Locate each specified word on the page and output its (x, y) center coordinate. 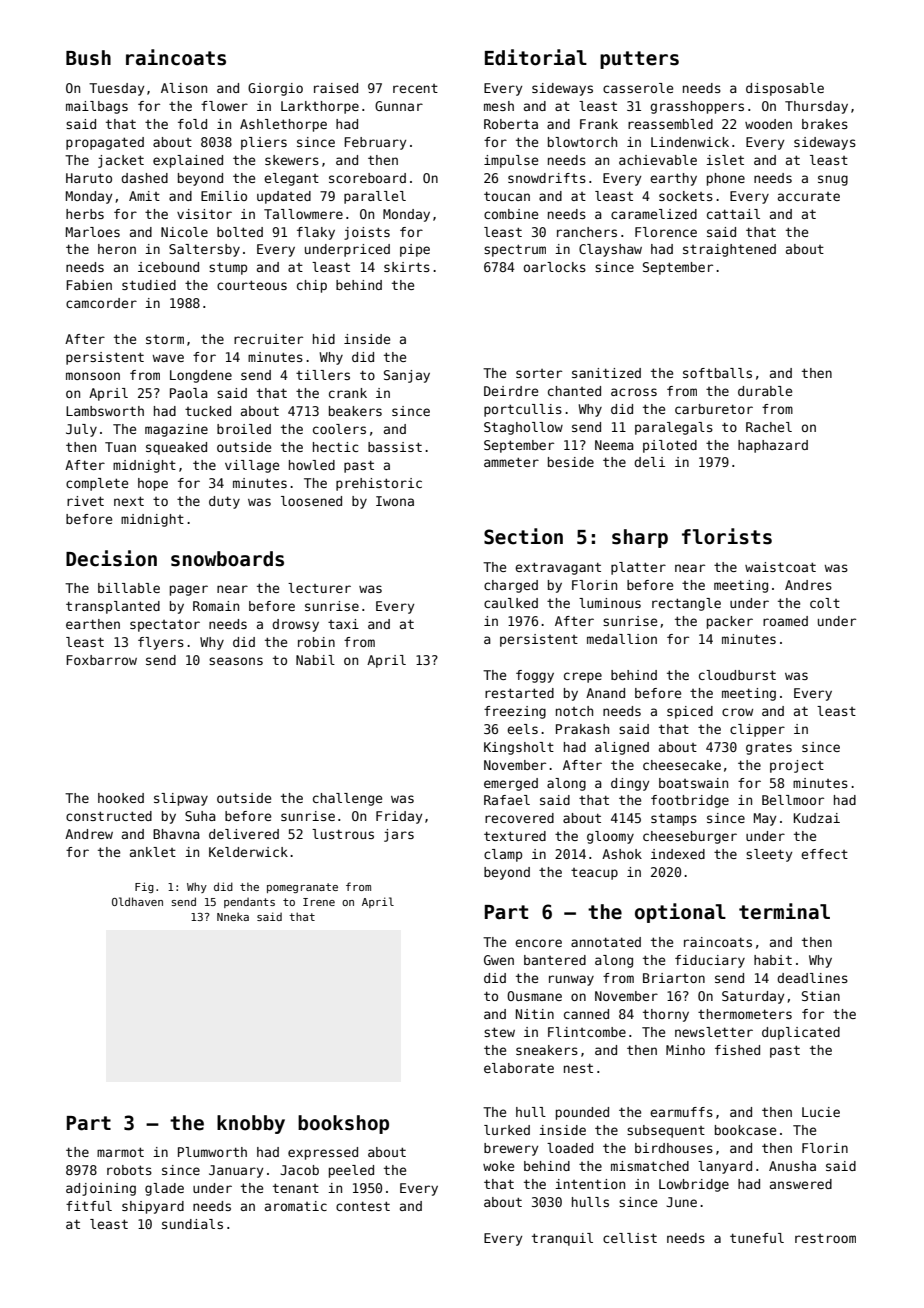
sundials (192, 1224)
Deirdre (511, 391)
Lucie (821, 1112)
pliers (264, 143)
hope (153, 484)
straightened (729, 250)
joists (367, 233)
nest (578, 1068)
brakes (825, 124)
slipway (181, 799)
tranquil (562, 1239)
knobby (251, 1124)
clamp (503, 855)
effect (824, 854)
